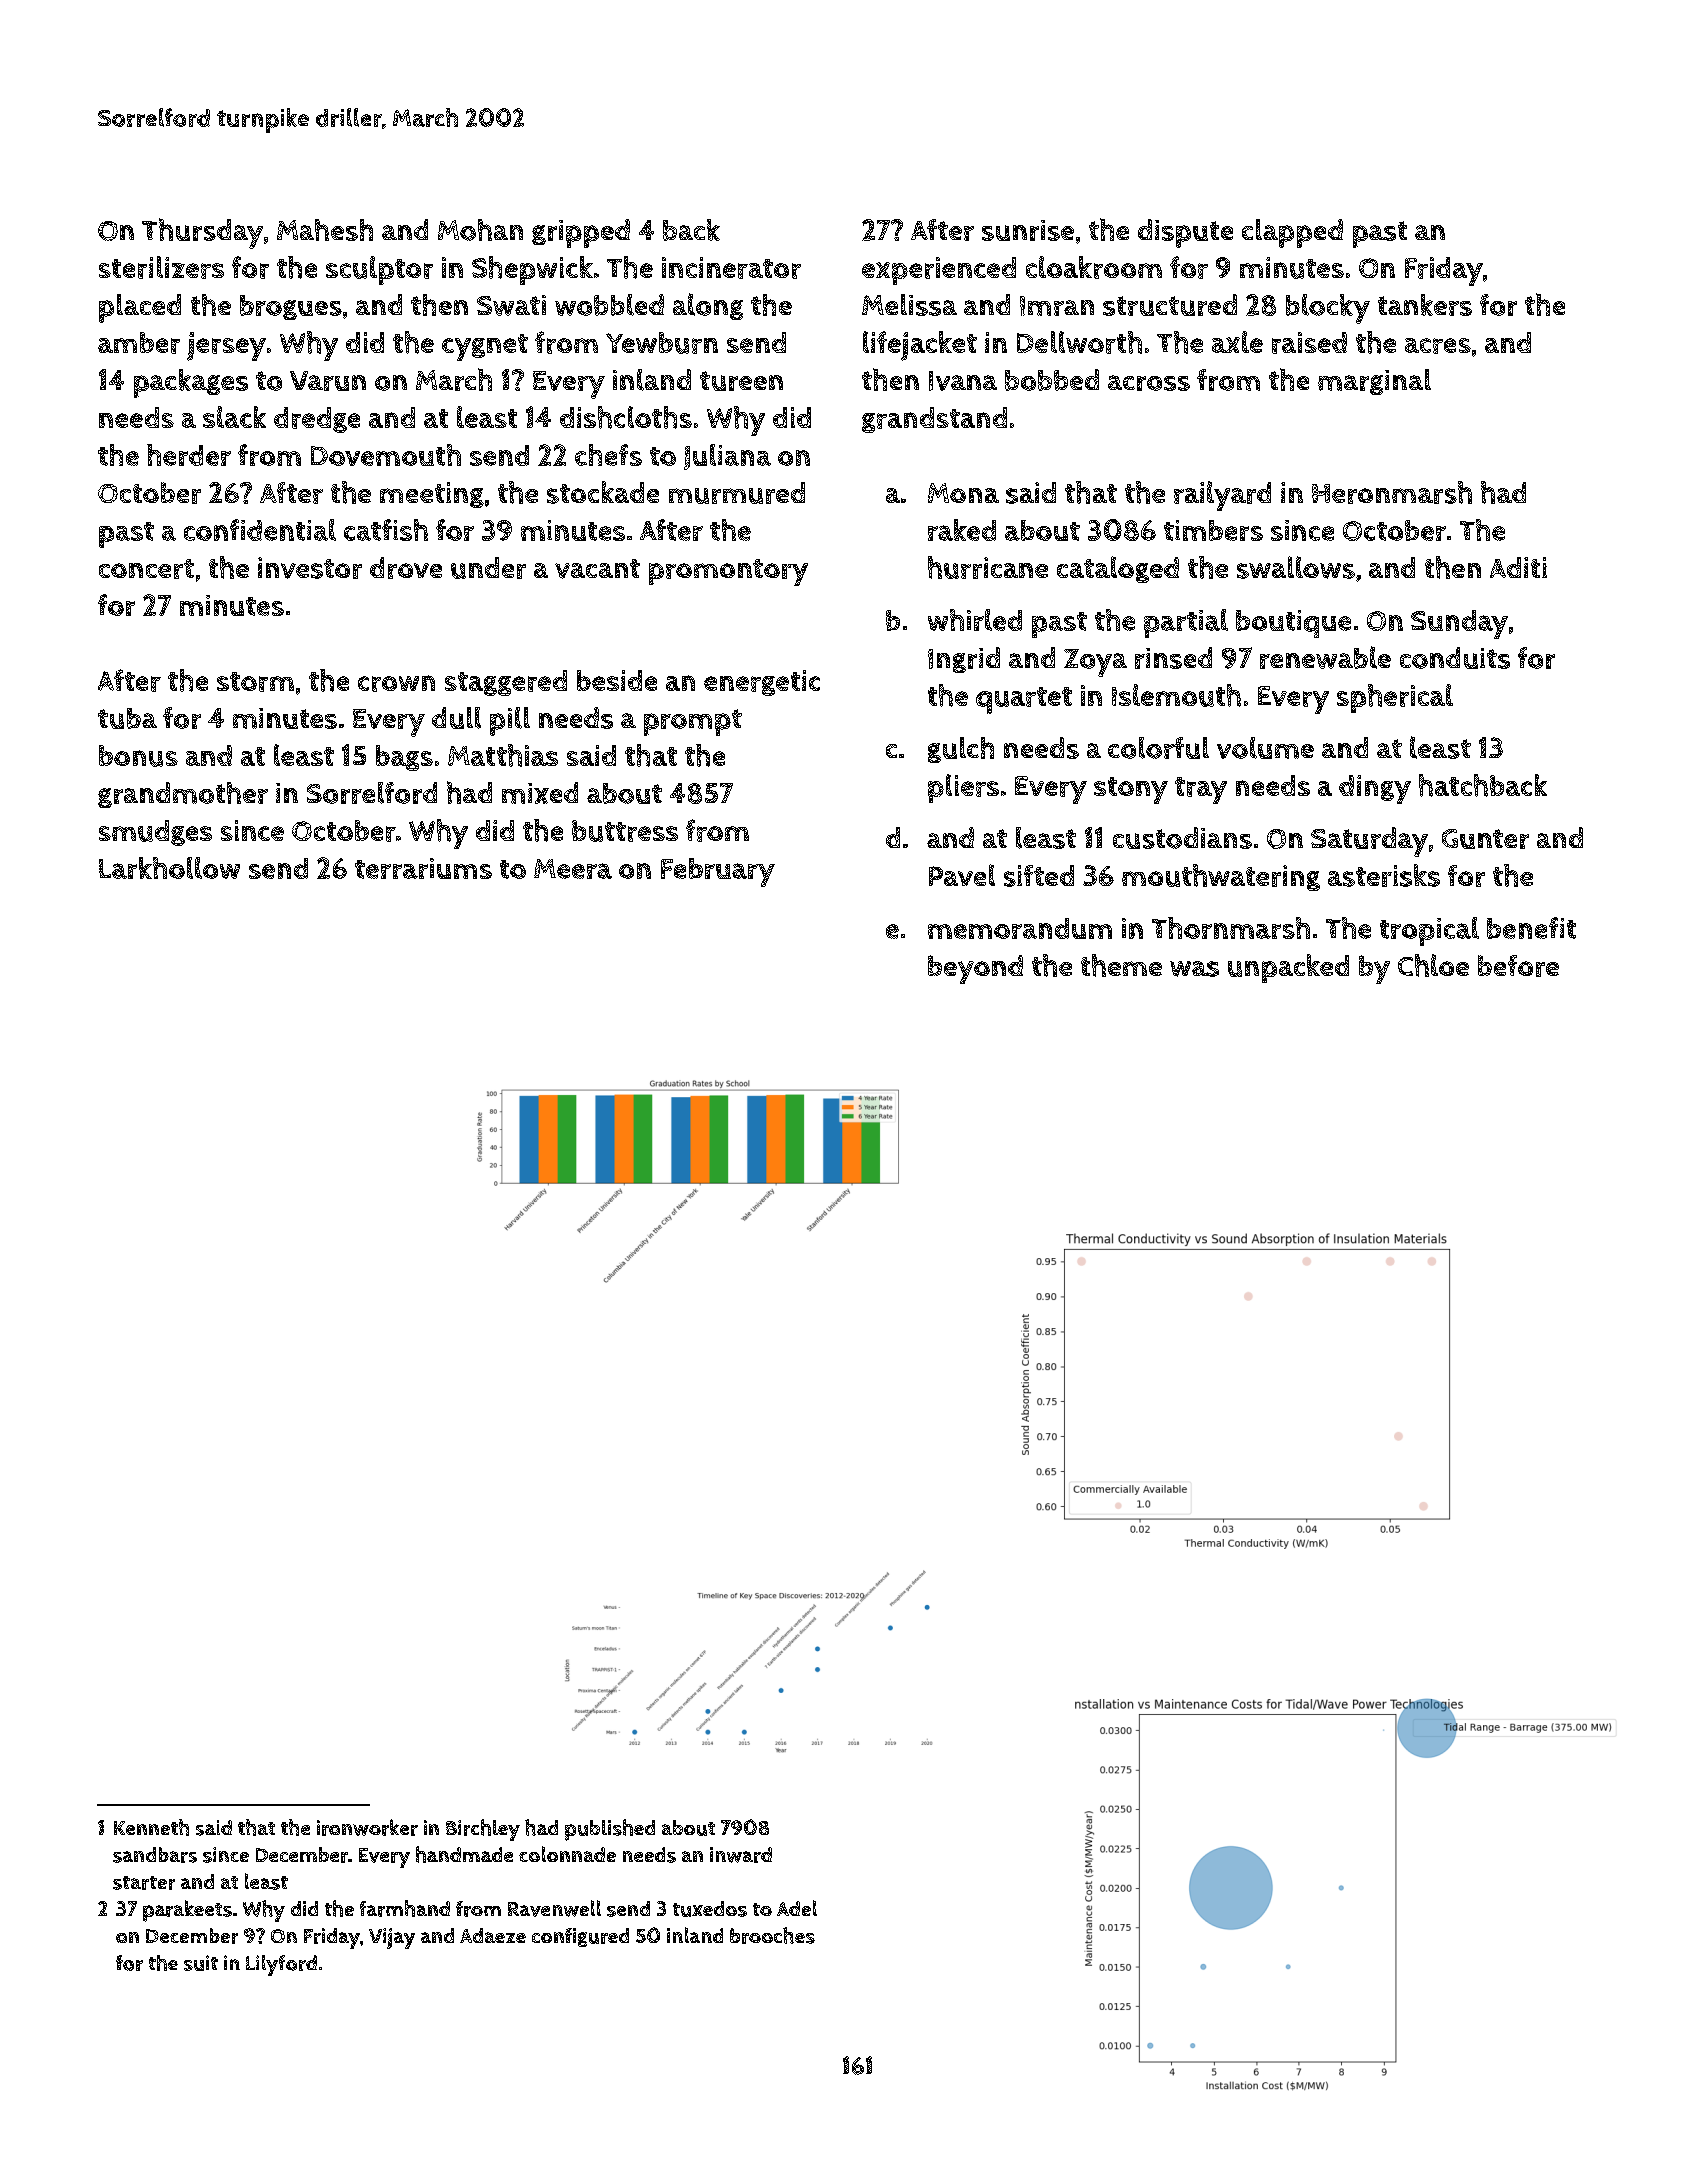  I want to click on Gunter, so click(1485, 839).
